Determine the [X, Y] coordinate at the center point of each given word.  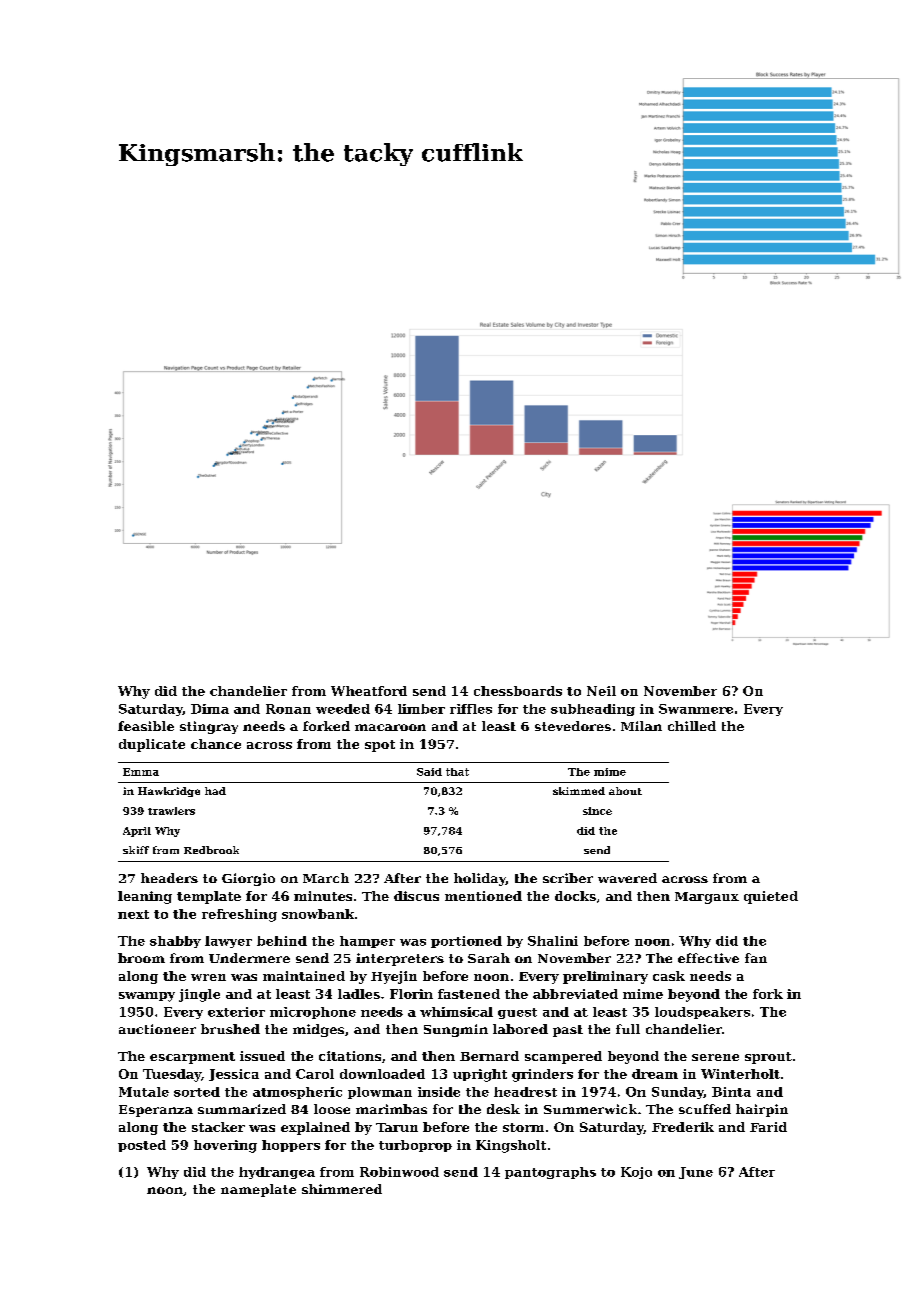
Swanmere [696, 709]
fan [756, 958]
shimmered [342, 1189]
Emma [141, 772]
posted [142, 1146]
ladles [359, 994]
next [133, 914]
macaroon [390, 727]
